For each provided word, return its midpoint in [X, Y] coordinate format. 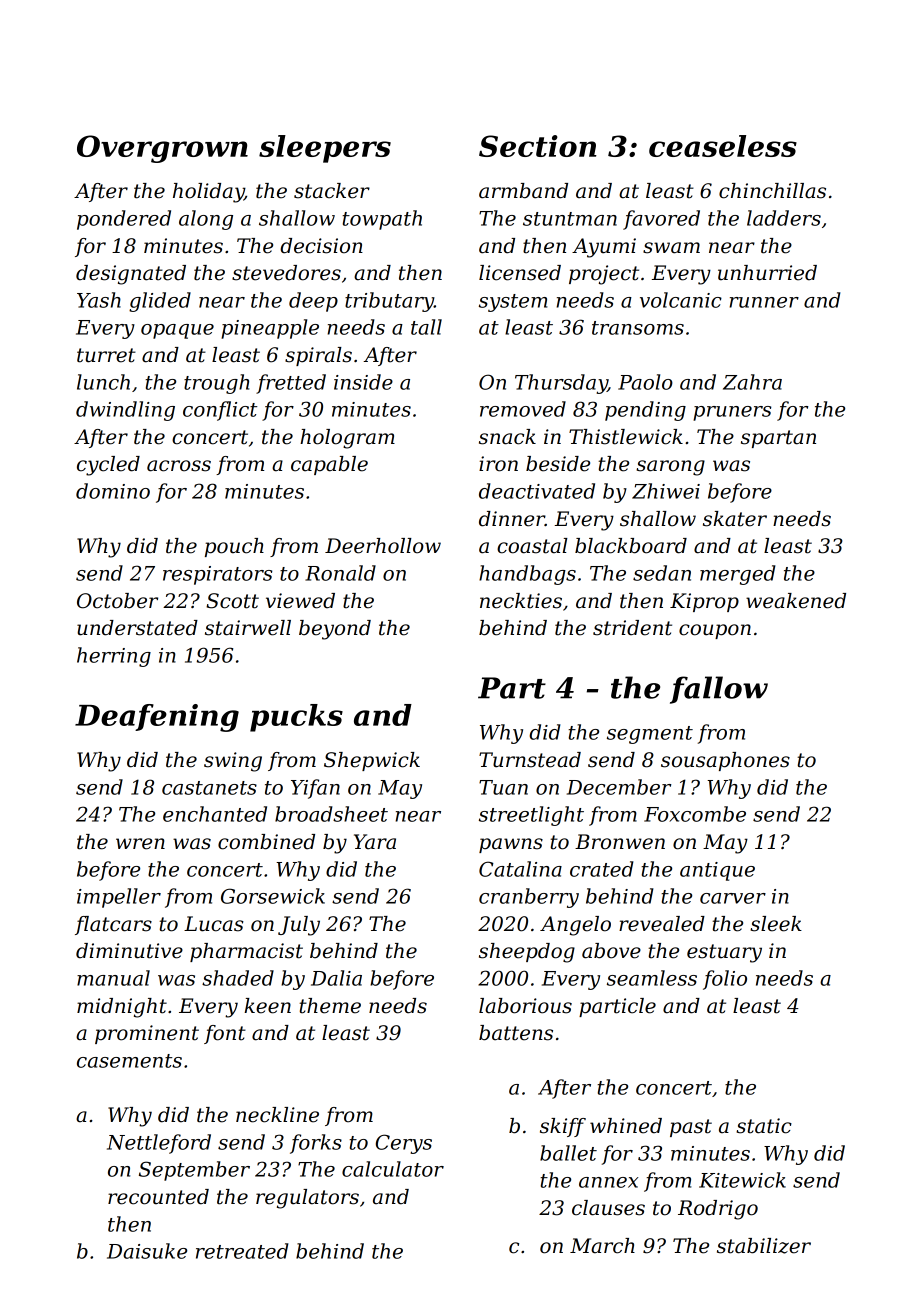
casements [129, 1061]
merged [738, 575]
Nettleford [159, 1144]
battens [516, 1033]
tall [426, 327]
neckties [521, 601]
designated [131, 275]
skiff [563, 1127]
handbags [527, 575]
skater [735, 519]
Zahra [752, 382]
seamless [652, 978]
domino [113, 491]
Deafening [157, 718]
